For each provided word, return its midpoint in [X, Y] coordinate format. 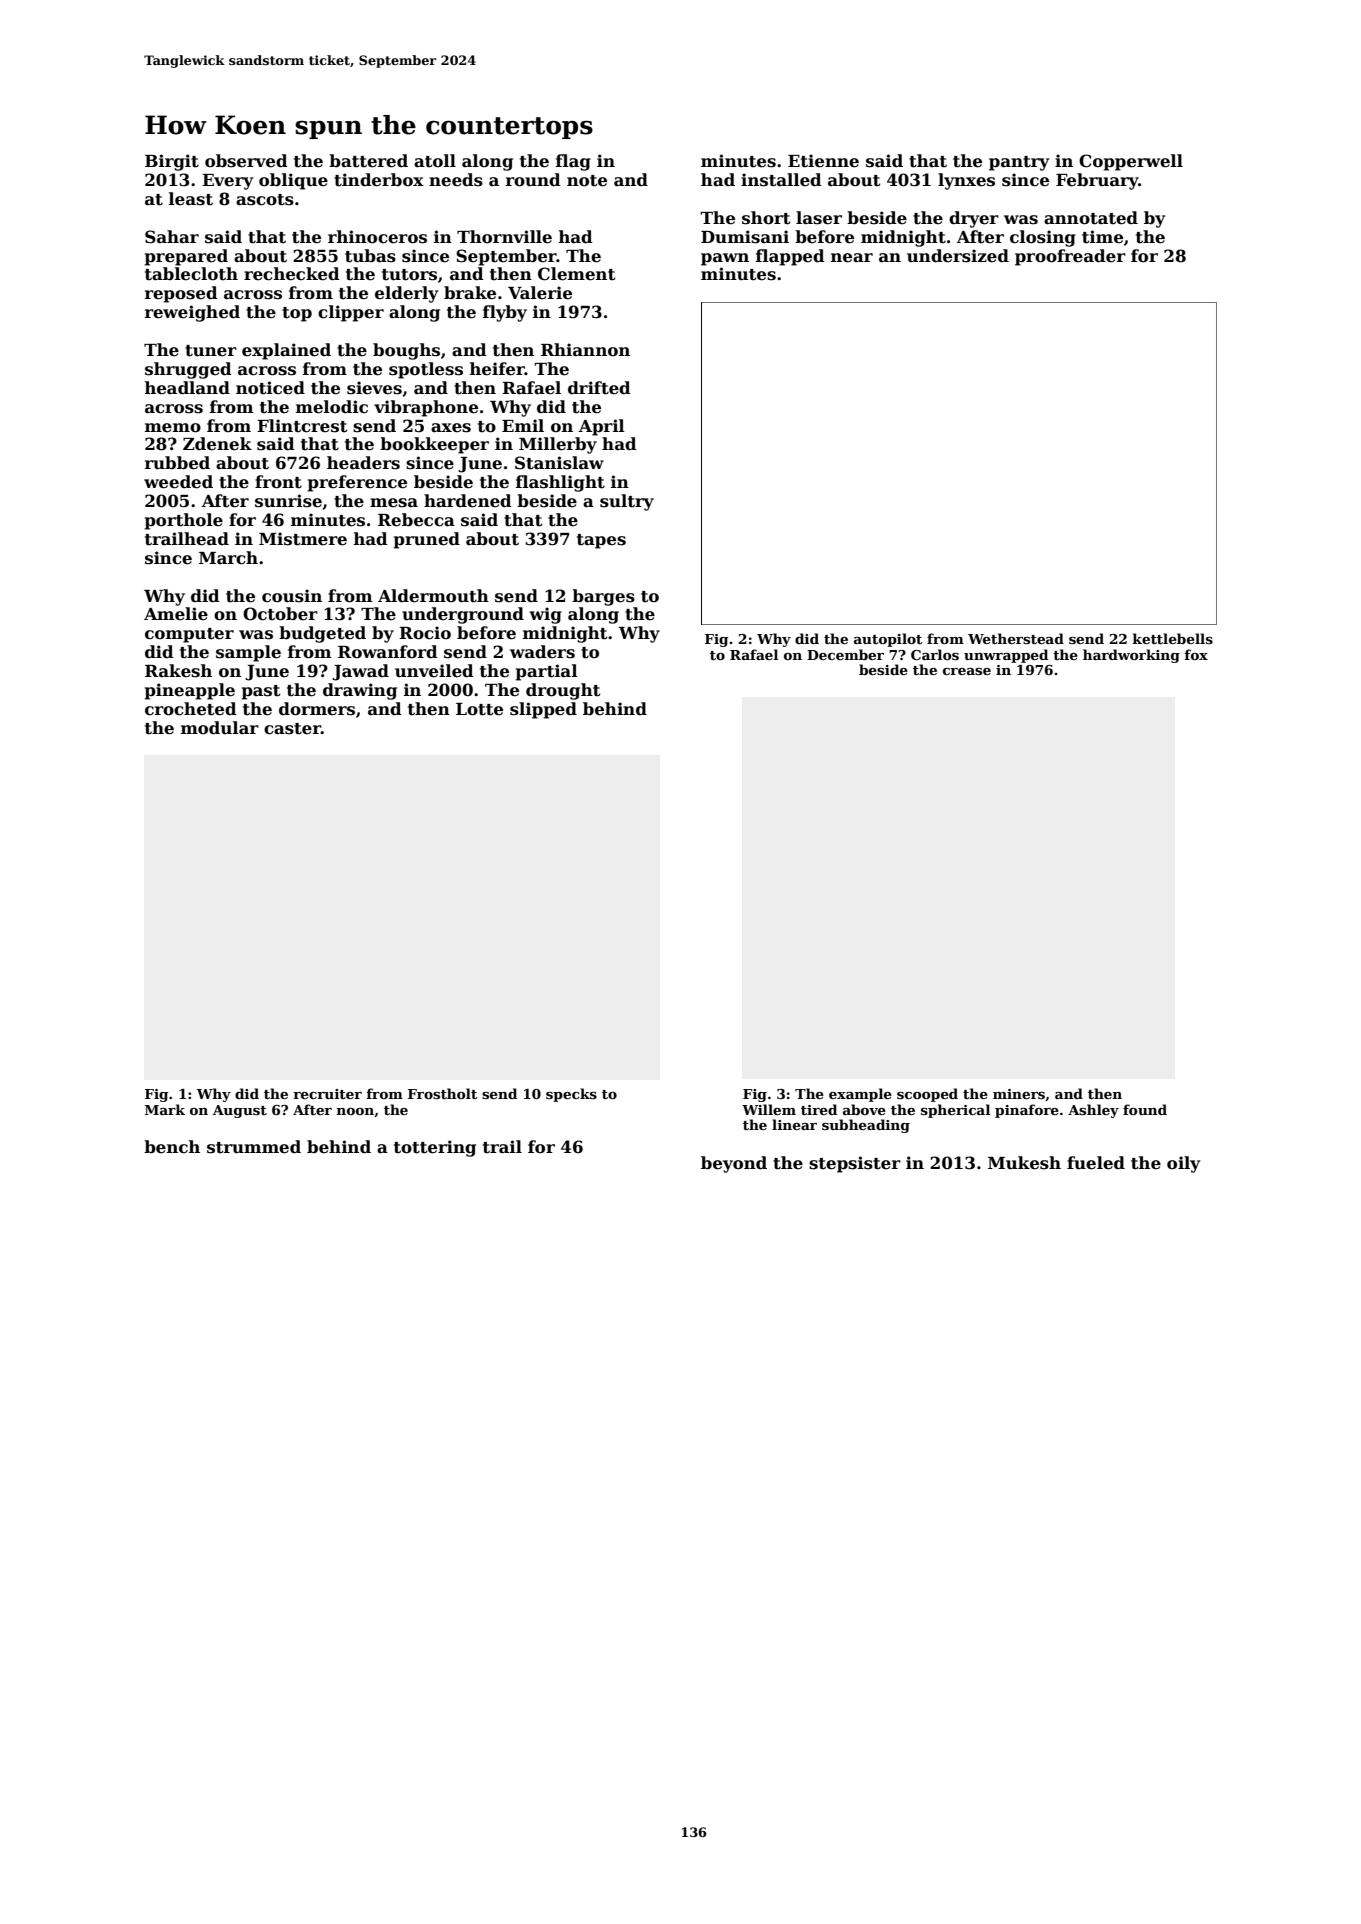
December [845, 654]
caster [292, 729]
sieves [374, 388]
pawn [725, 259]
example [860, 1095]
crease [967, 671]
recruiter [327, 1094]
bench [172, 1147]
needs [456, 180]
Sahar [172, 237]
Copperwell [1131, 162]
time [1102, 237]
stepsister [855, 1164]
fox [1196, 654]
